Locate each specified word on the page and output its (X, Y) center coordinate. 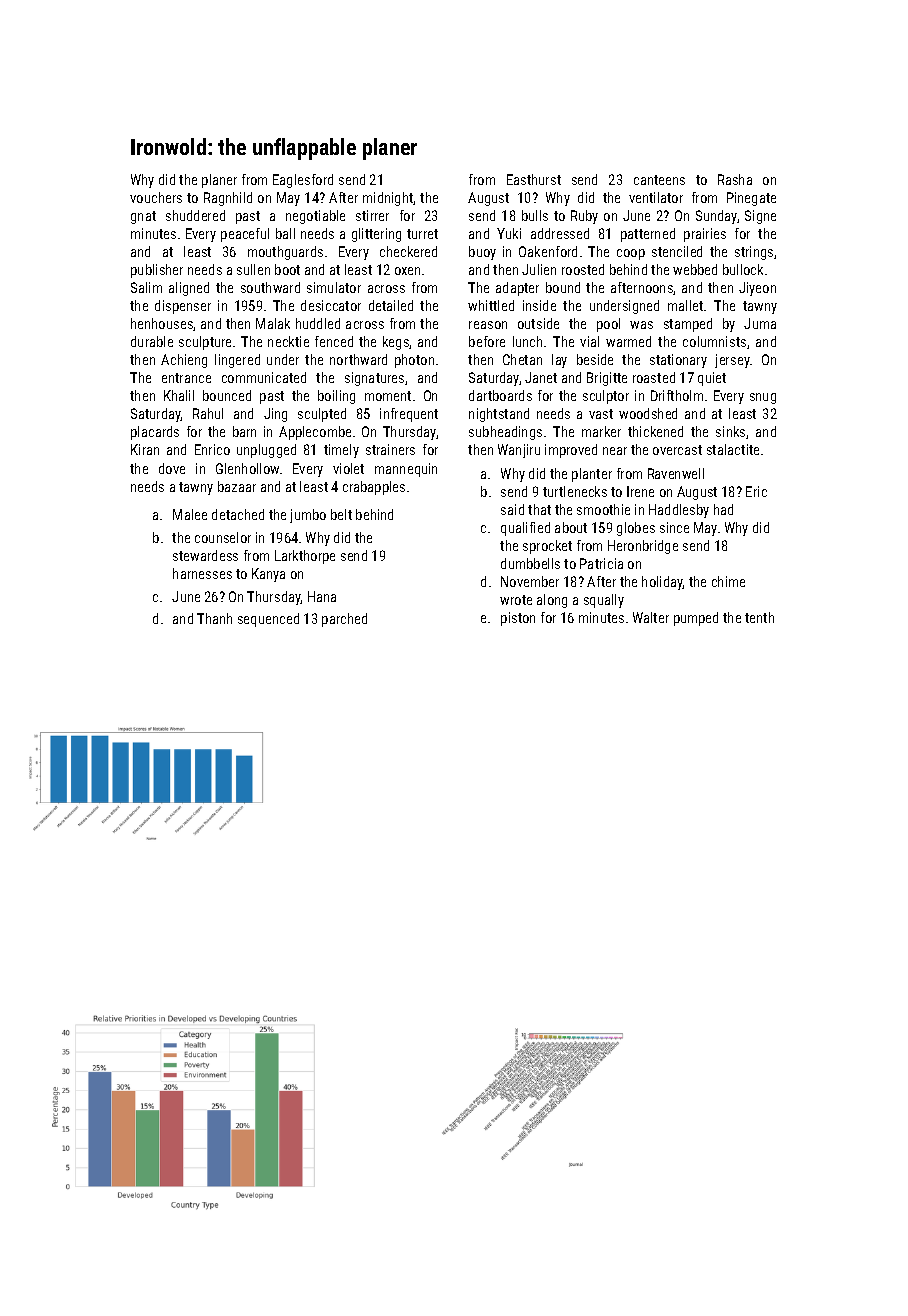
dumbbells (530, 563)
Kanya (268, 575)
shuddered (195, 215)
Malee (190, 514)
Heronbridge (643, 547)
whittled (491, 305)
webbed (695, 269)
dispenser (183, 307)
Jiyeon (757, 289)
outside (538, 323)
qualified (525, 529)
